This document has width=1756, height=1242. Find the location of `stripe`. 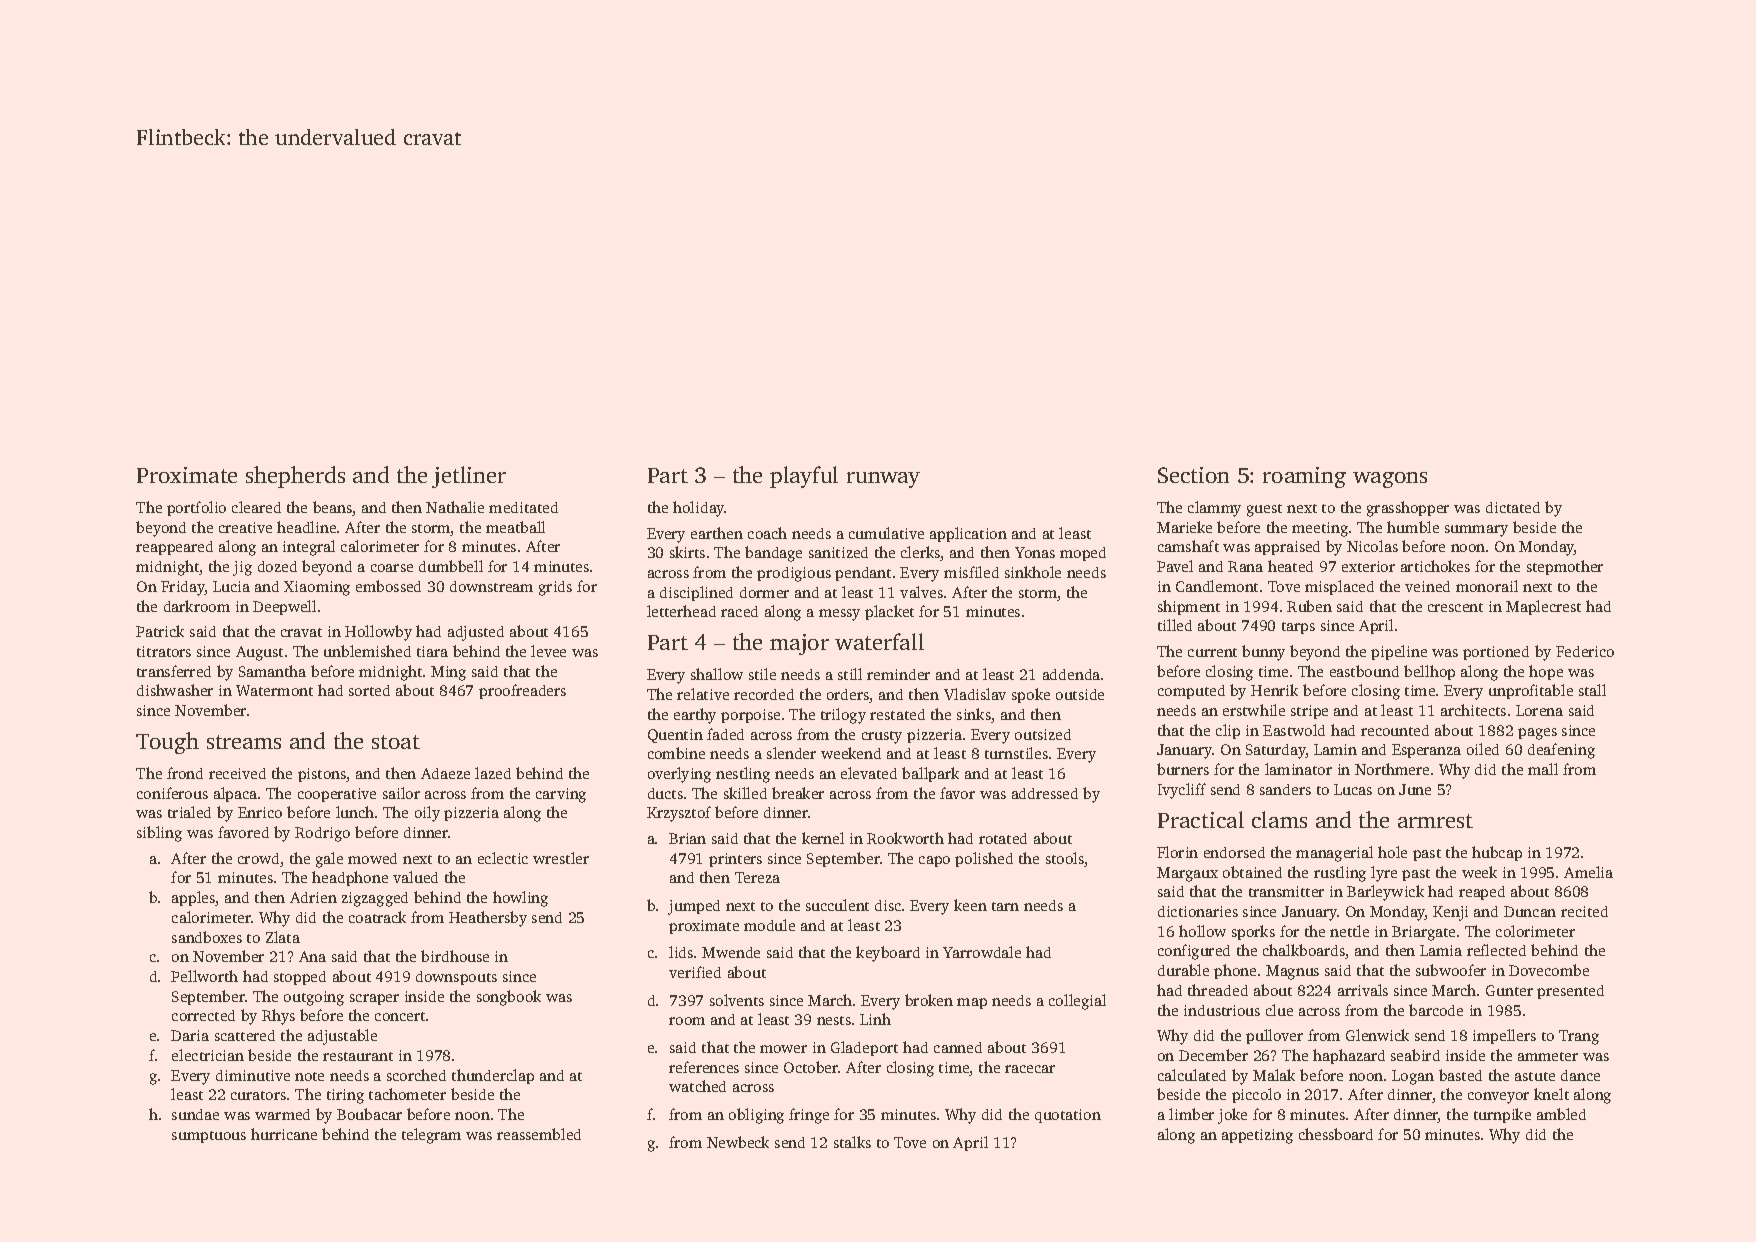

stripe is located at coordinates (1309, 712).
